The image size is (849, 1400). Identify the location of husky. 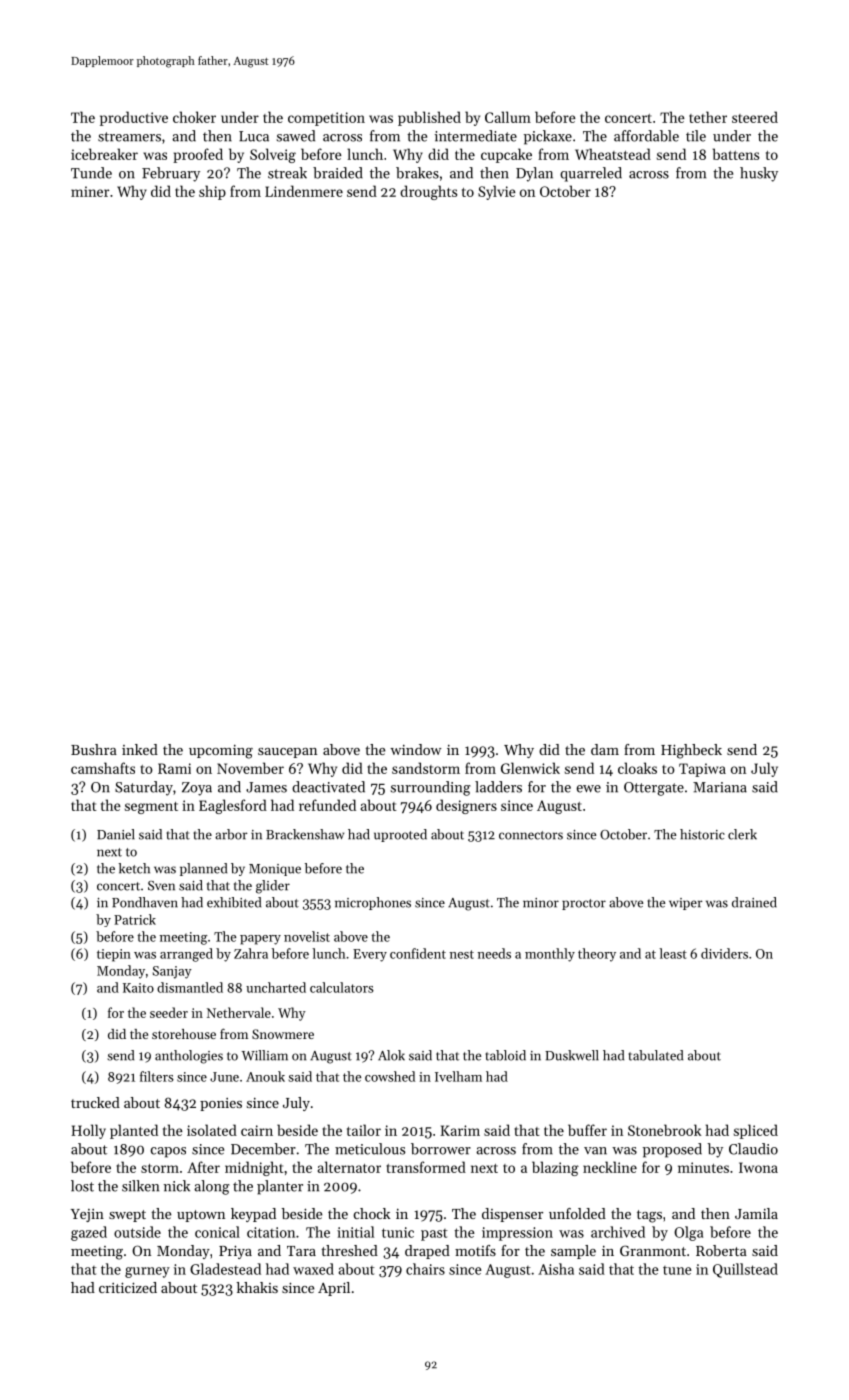
(759, 174).
